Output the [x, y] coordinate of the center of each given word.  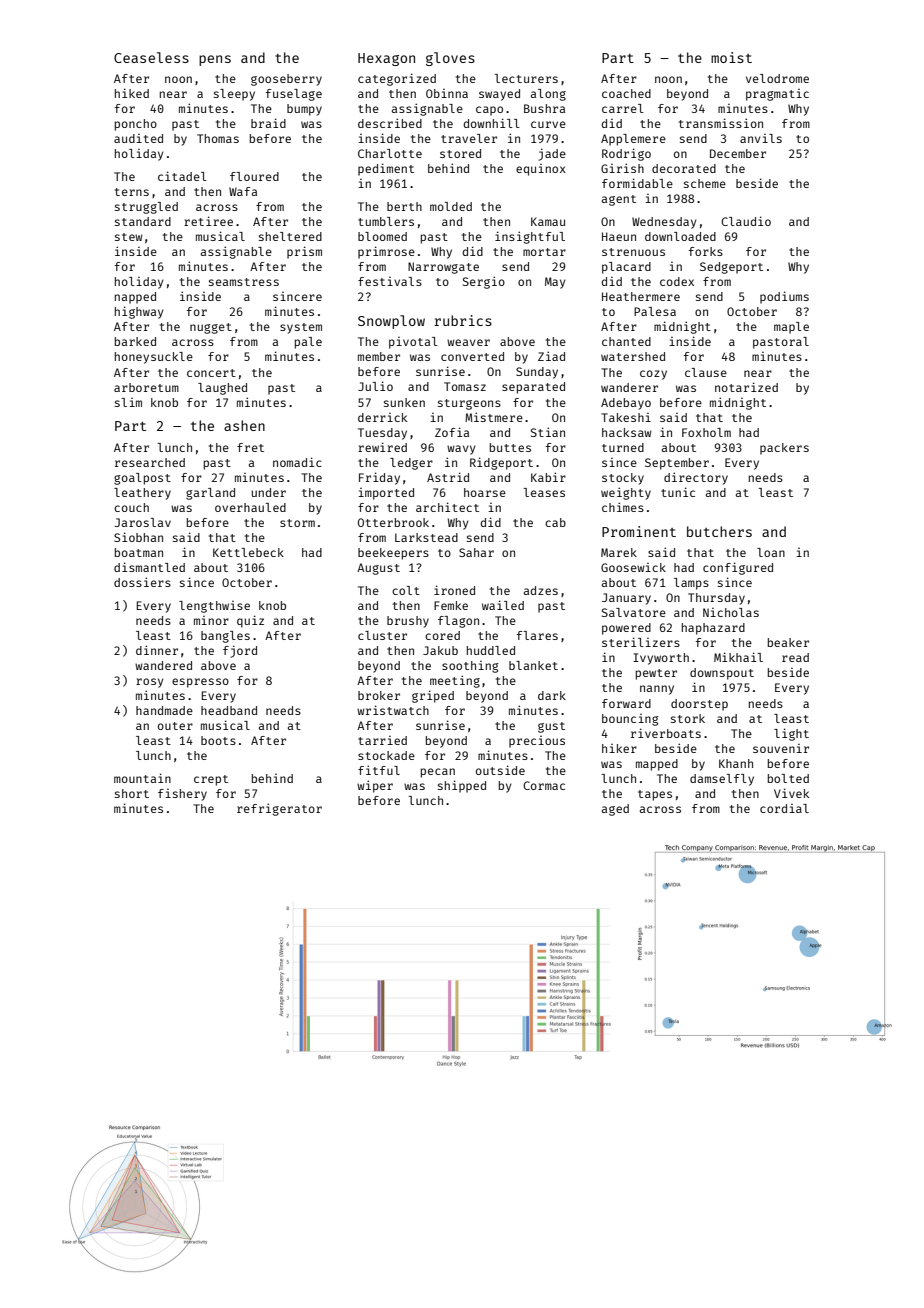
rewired [382, 447]
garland [210, 494]
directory [696, 478]
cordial [784, 808]
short [132, 793]
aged [615, 810]
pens [215, 60]
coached [626, 93]
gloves [450, 59]
